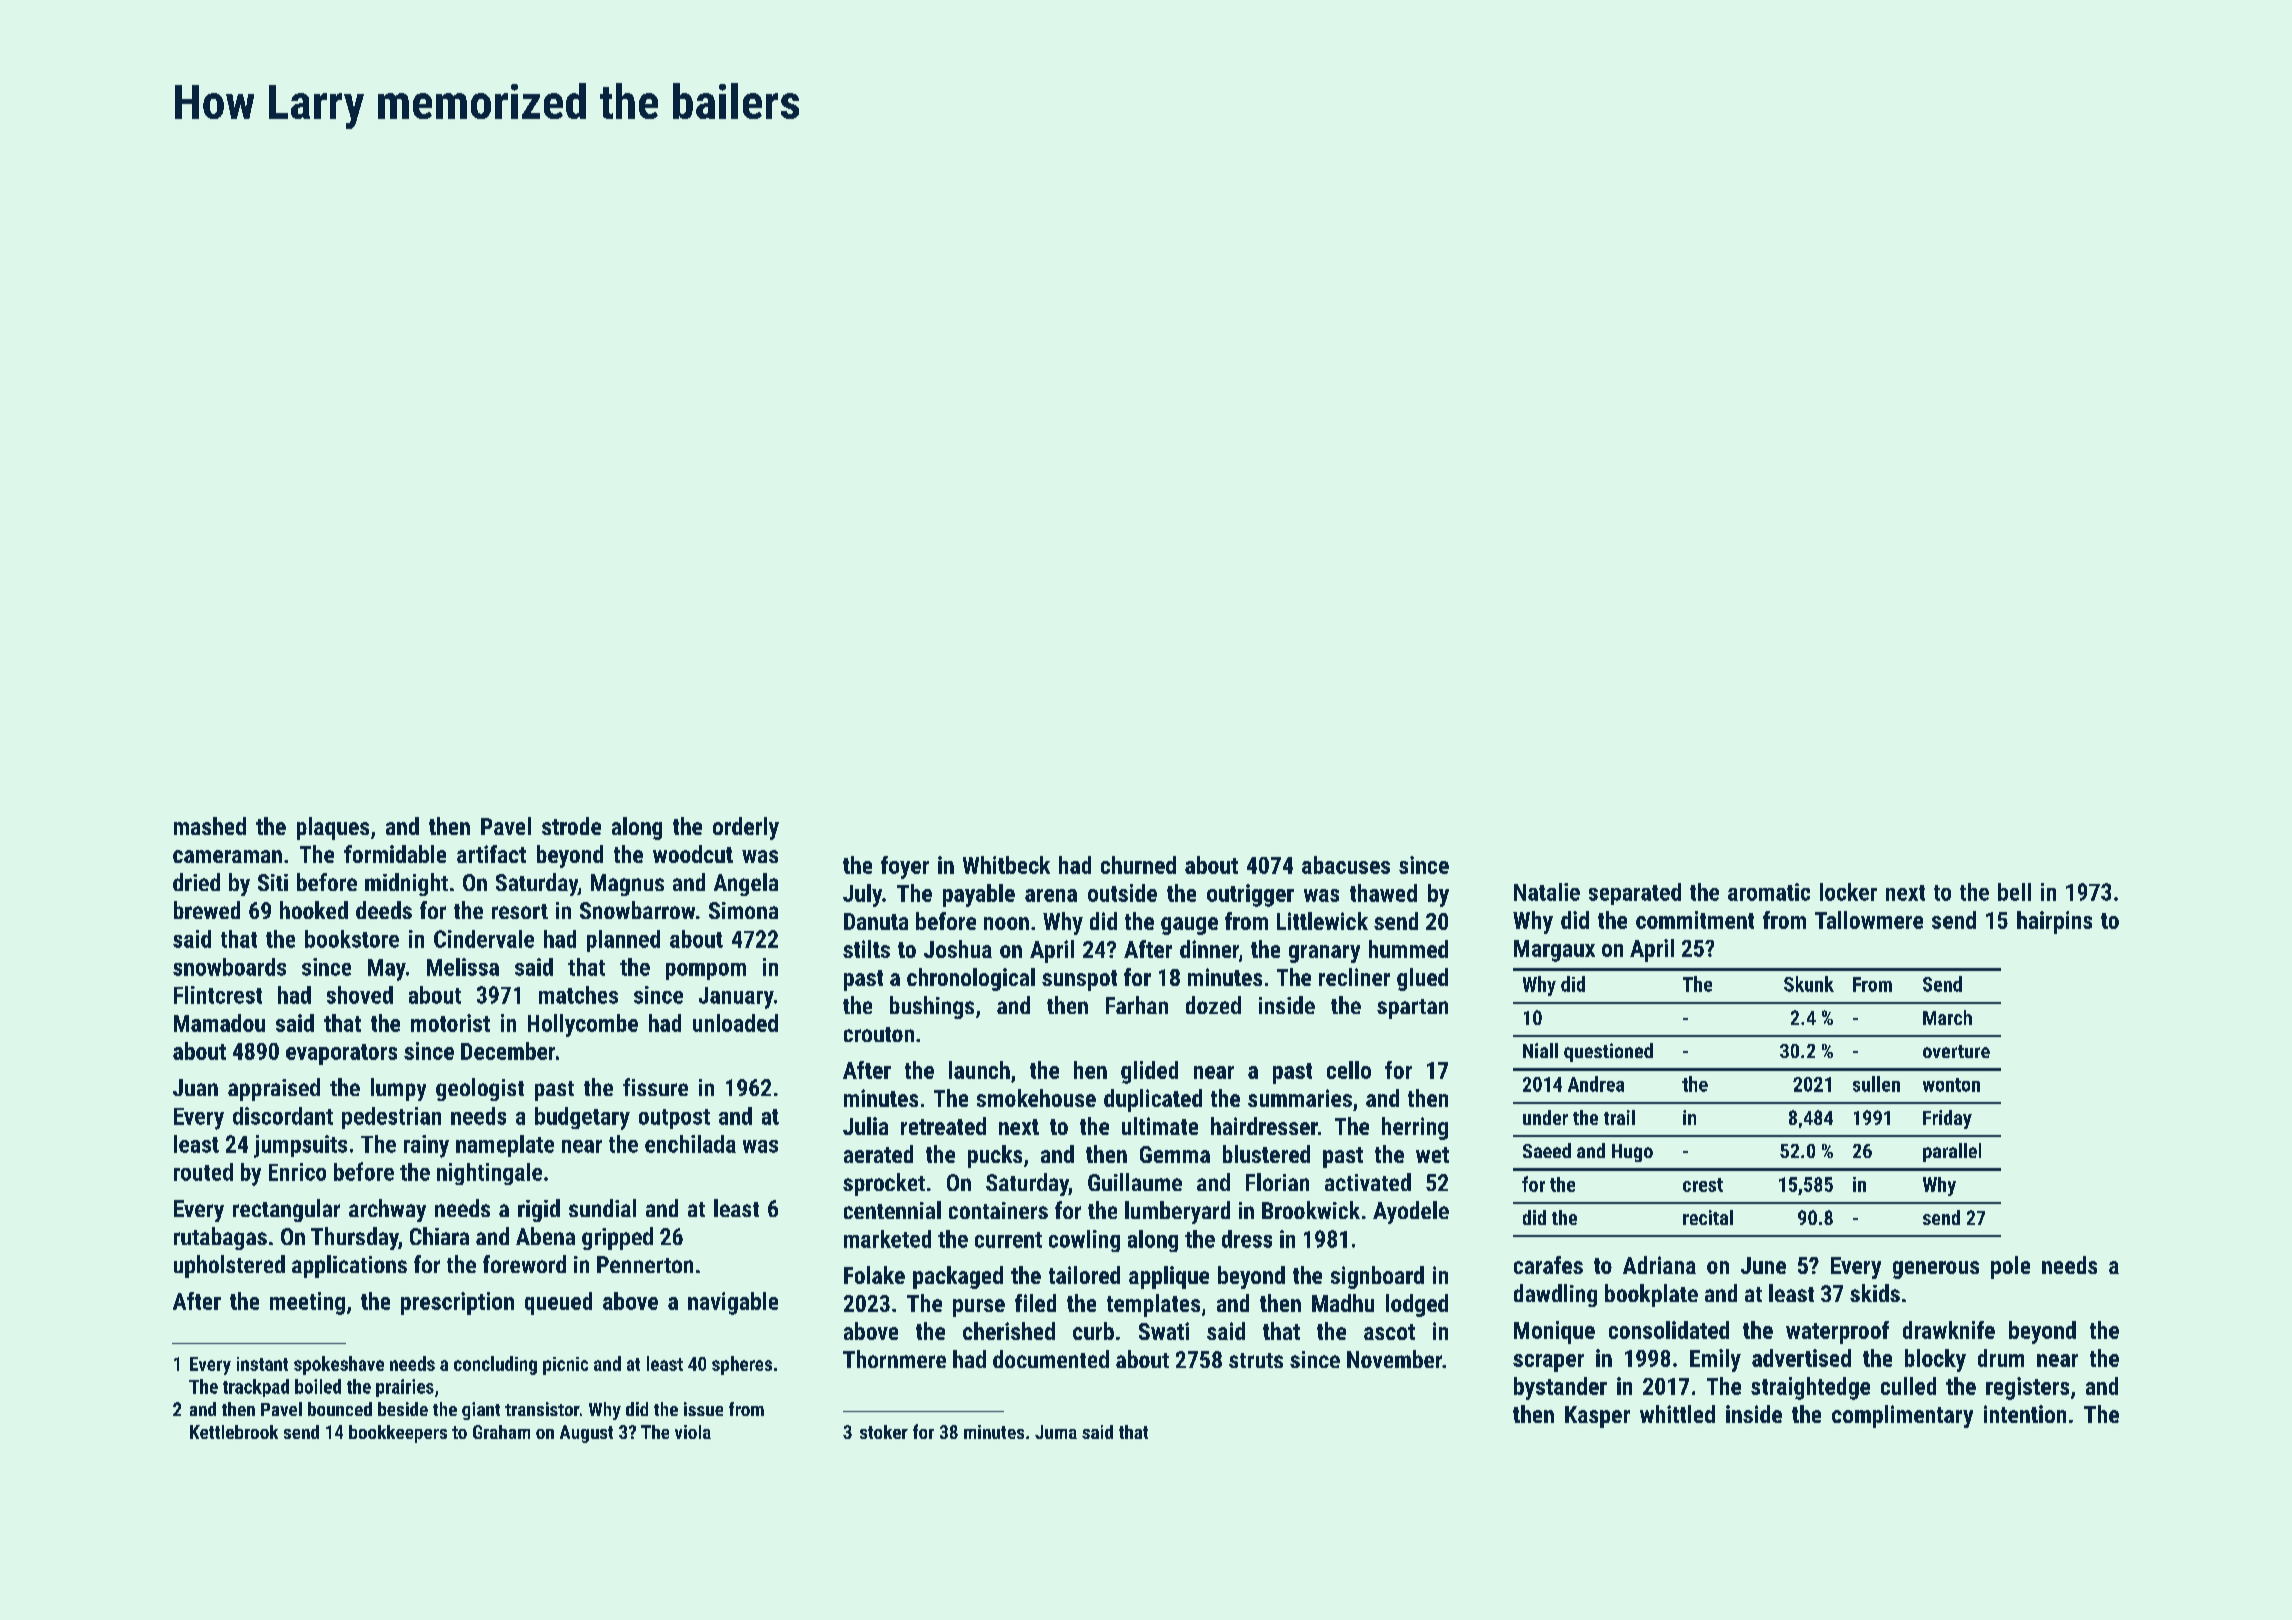  I want to click on noon, so click(1006, 923).
